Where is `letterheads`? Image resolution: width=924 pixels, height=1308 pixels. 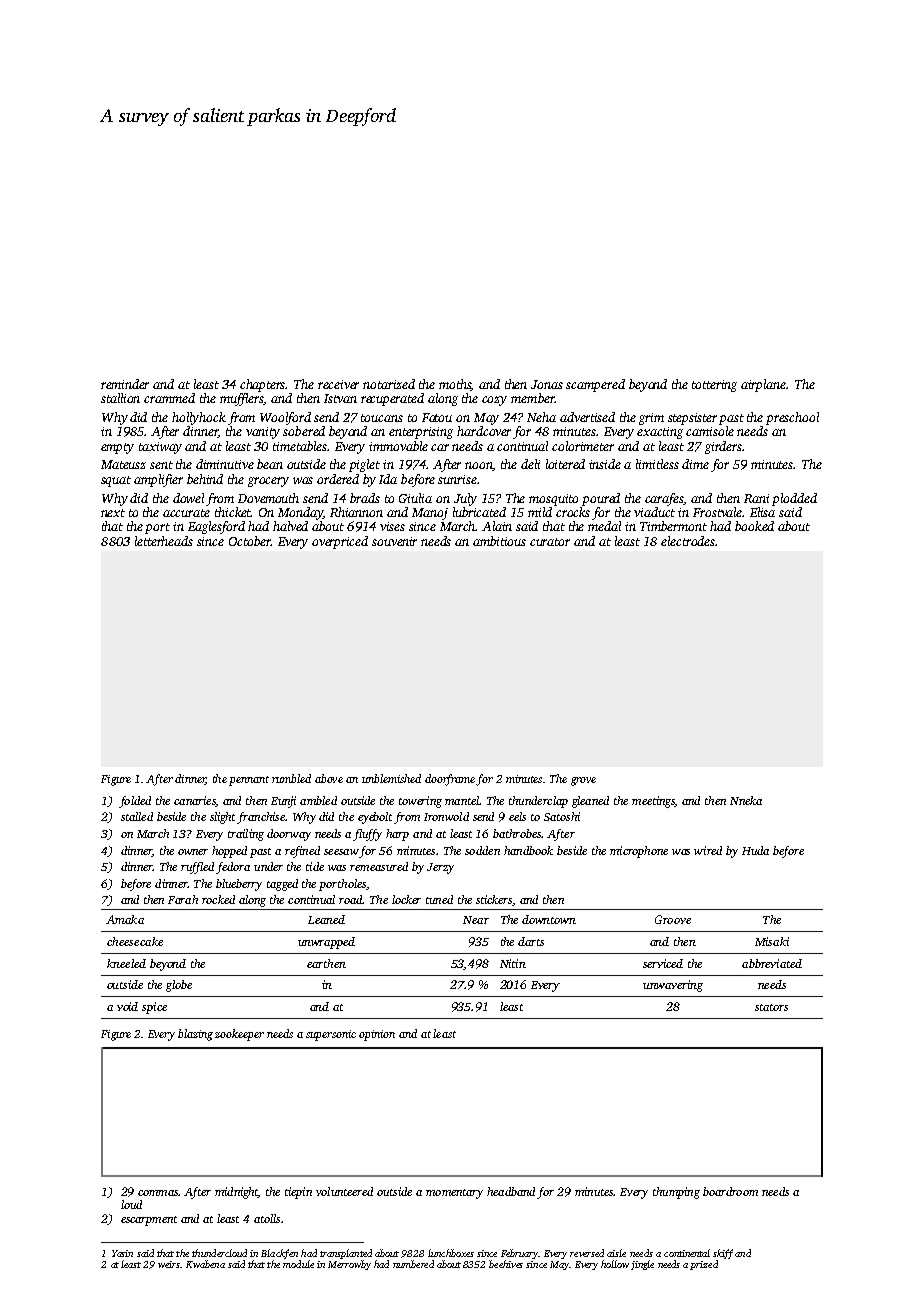 letterheads is located at coordinates (164, 541).
